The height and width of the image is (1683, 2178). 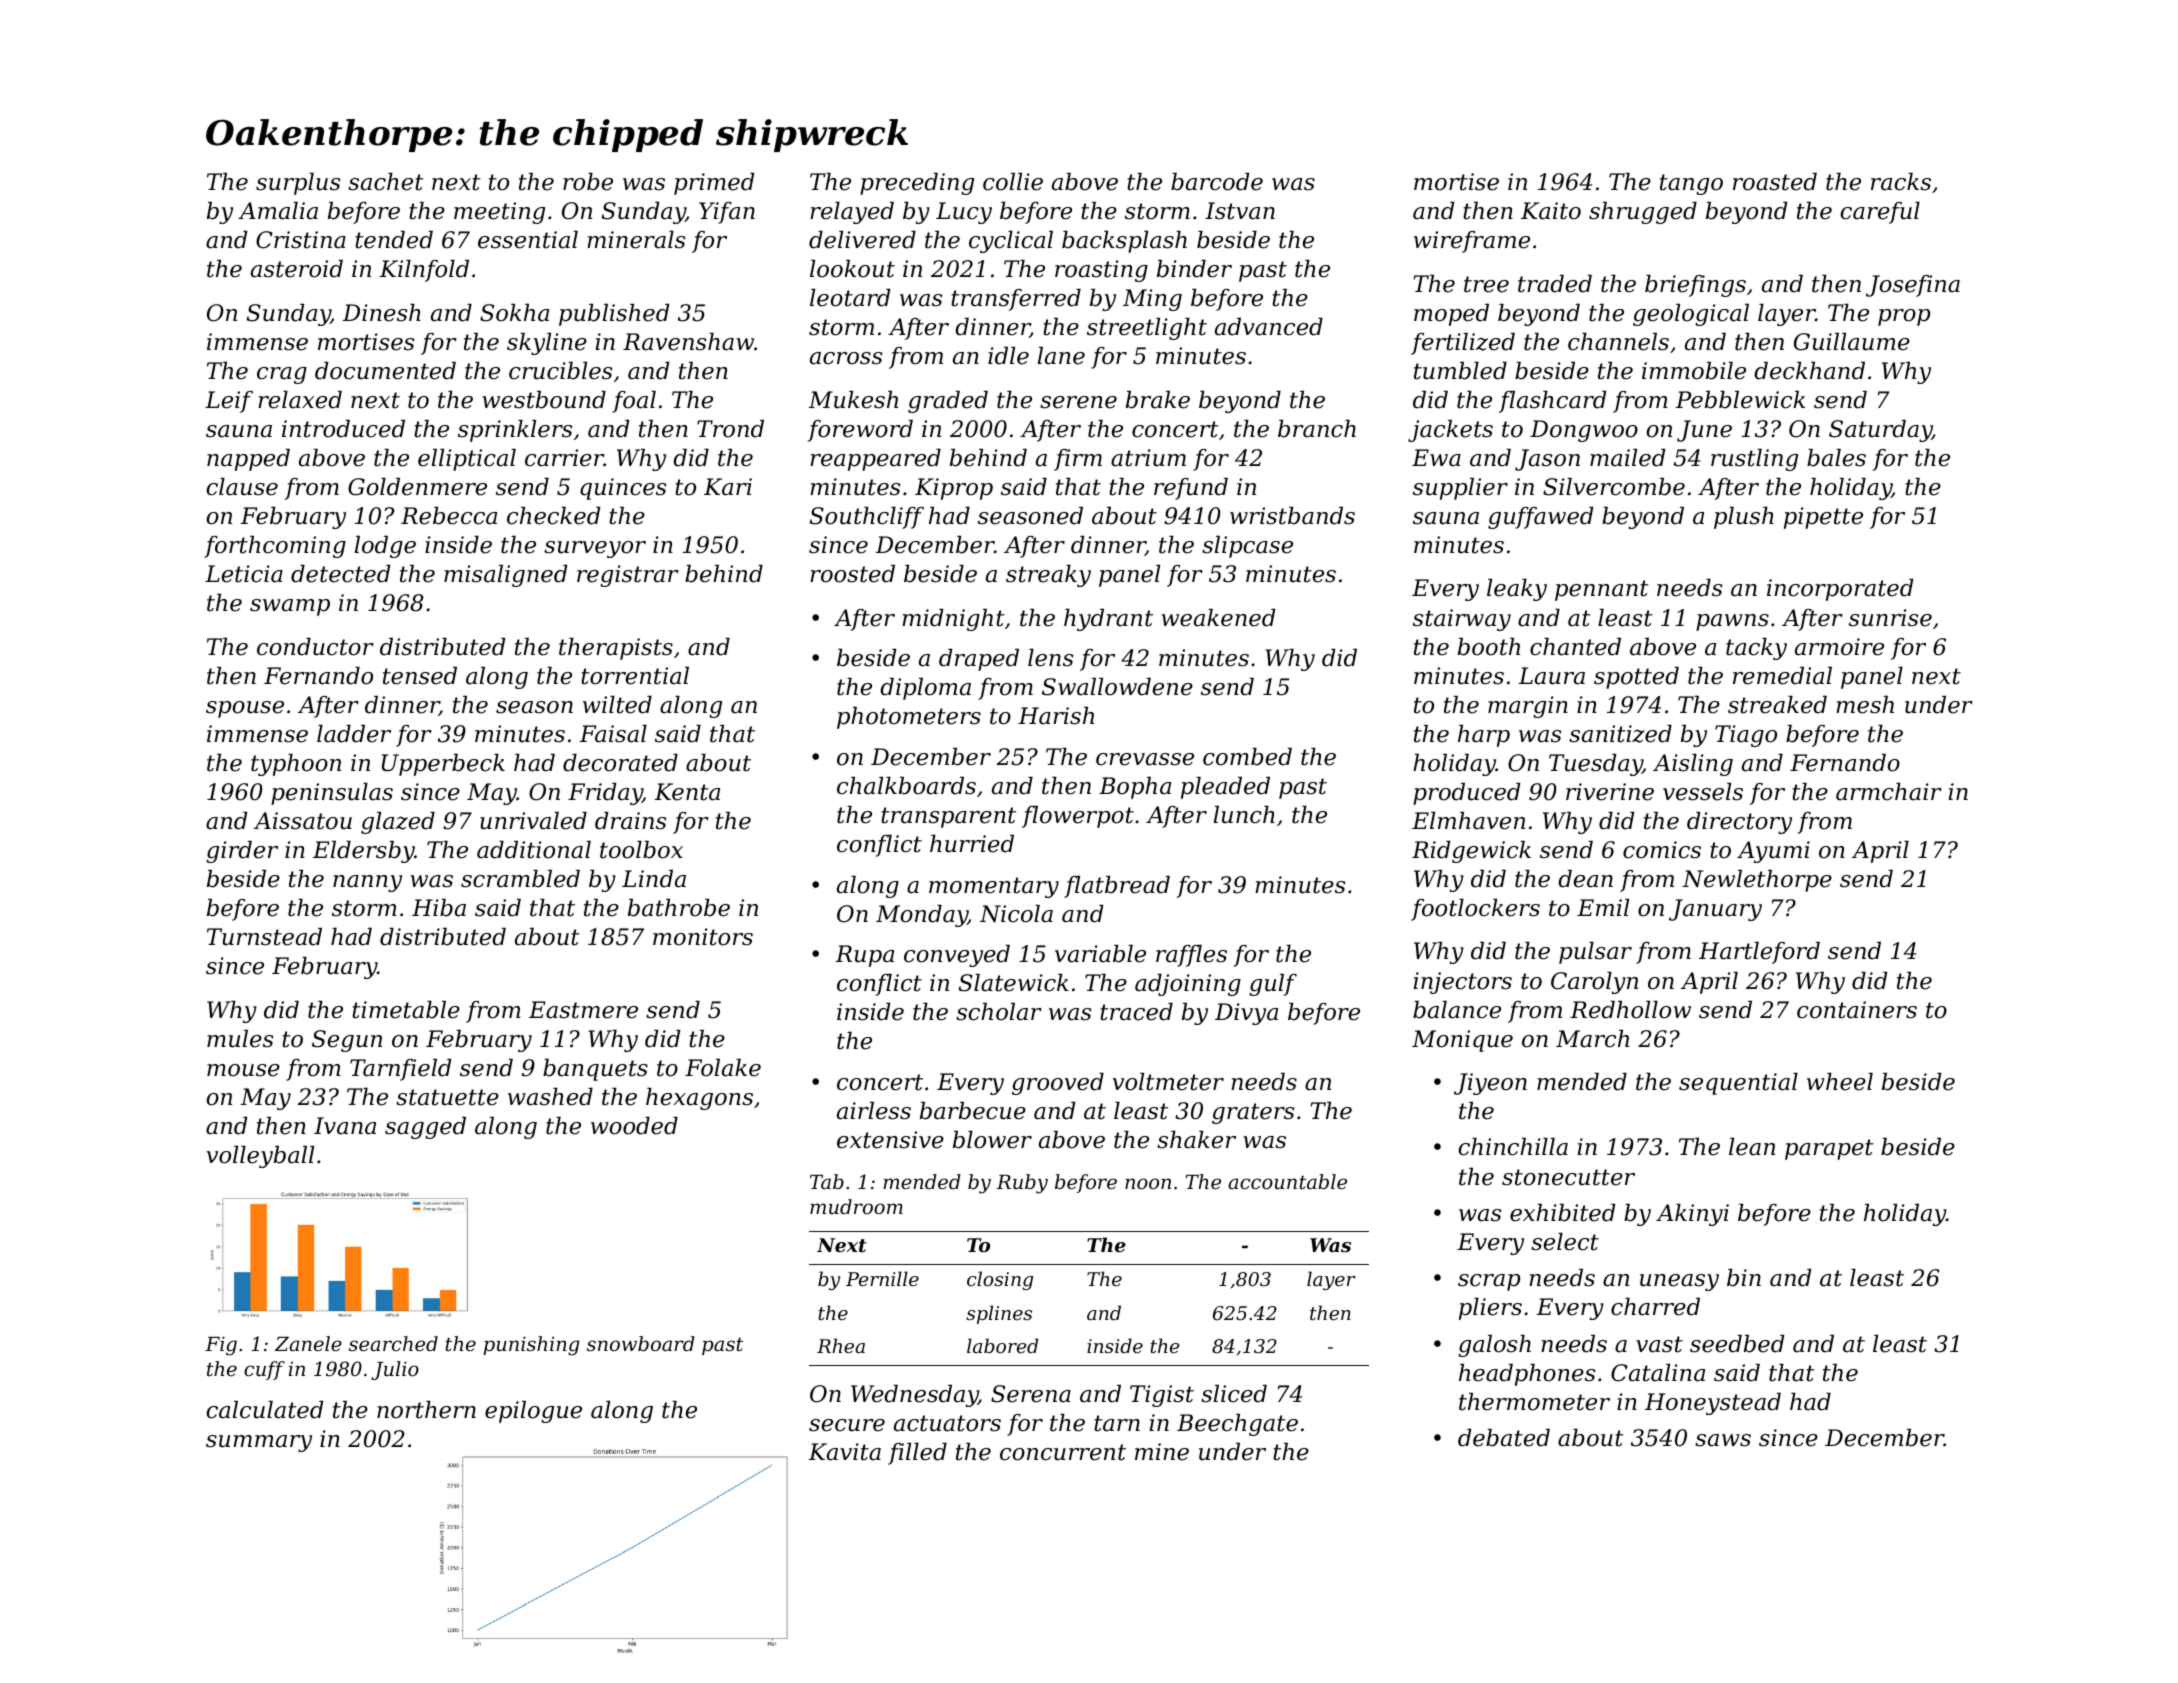 What do you see at coordinates (1217, 182) in the image?
I see `barcode` at bounding box center [1217, 182].
